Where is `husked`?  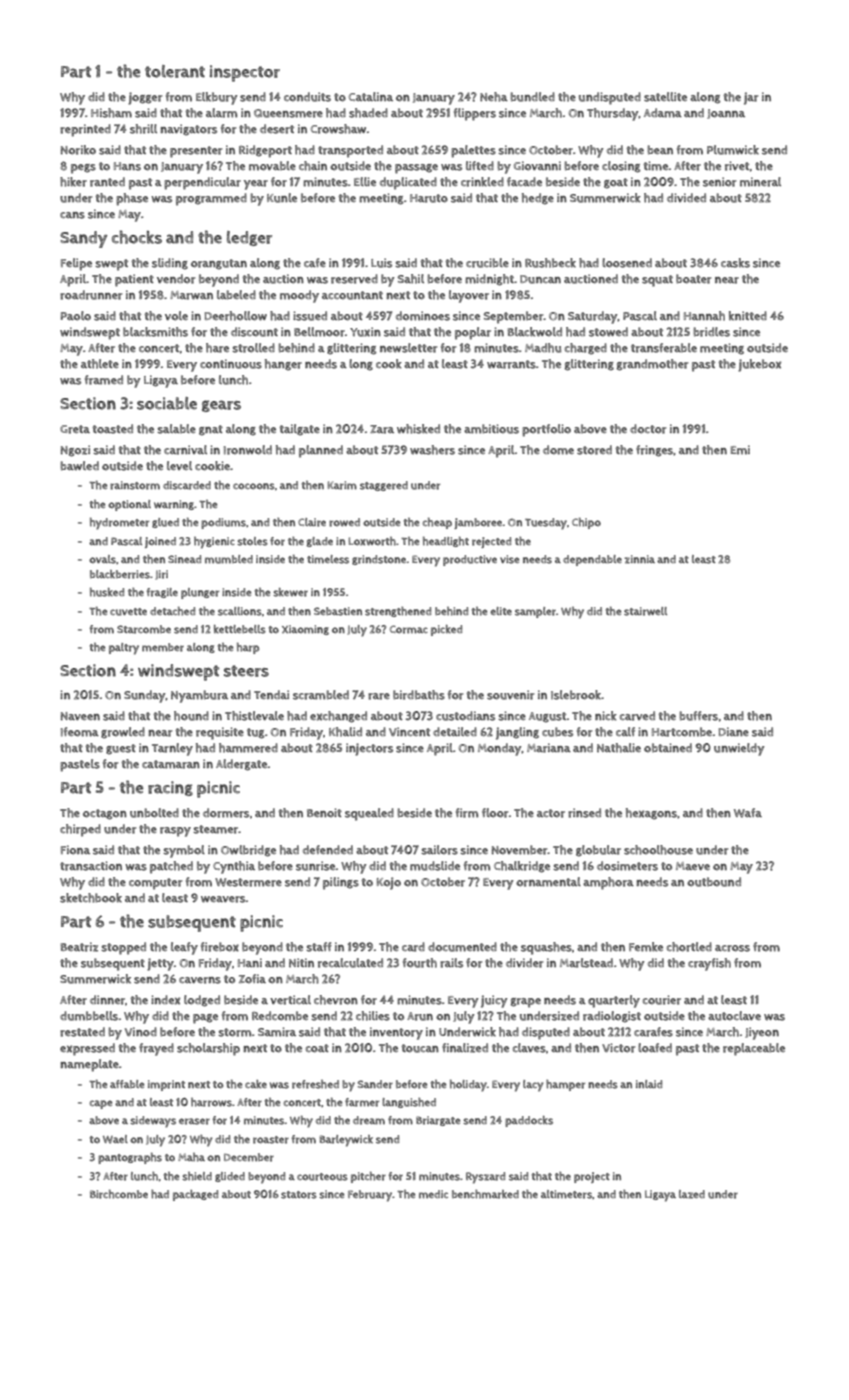
husked is located at coordinates (107, 592).
